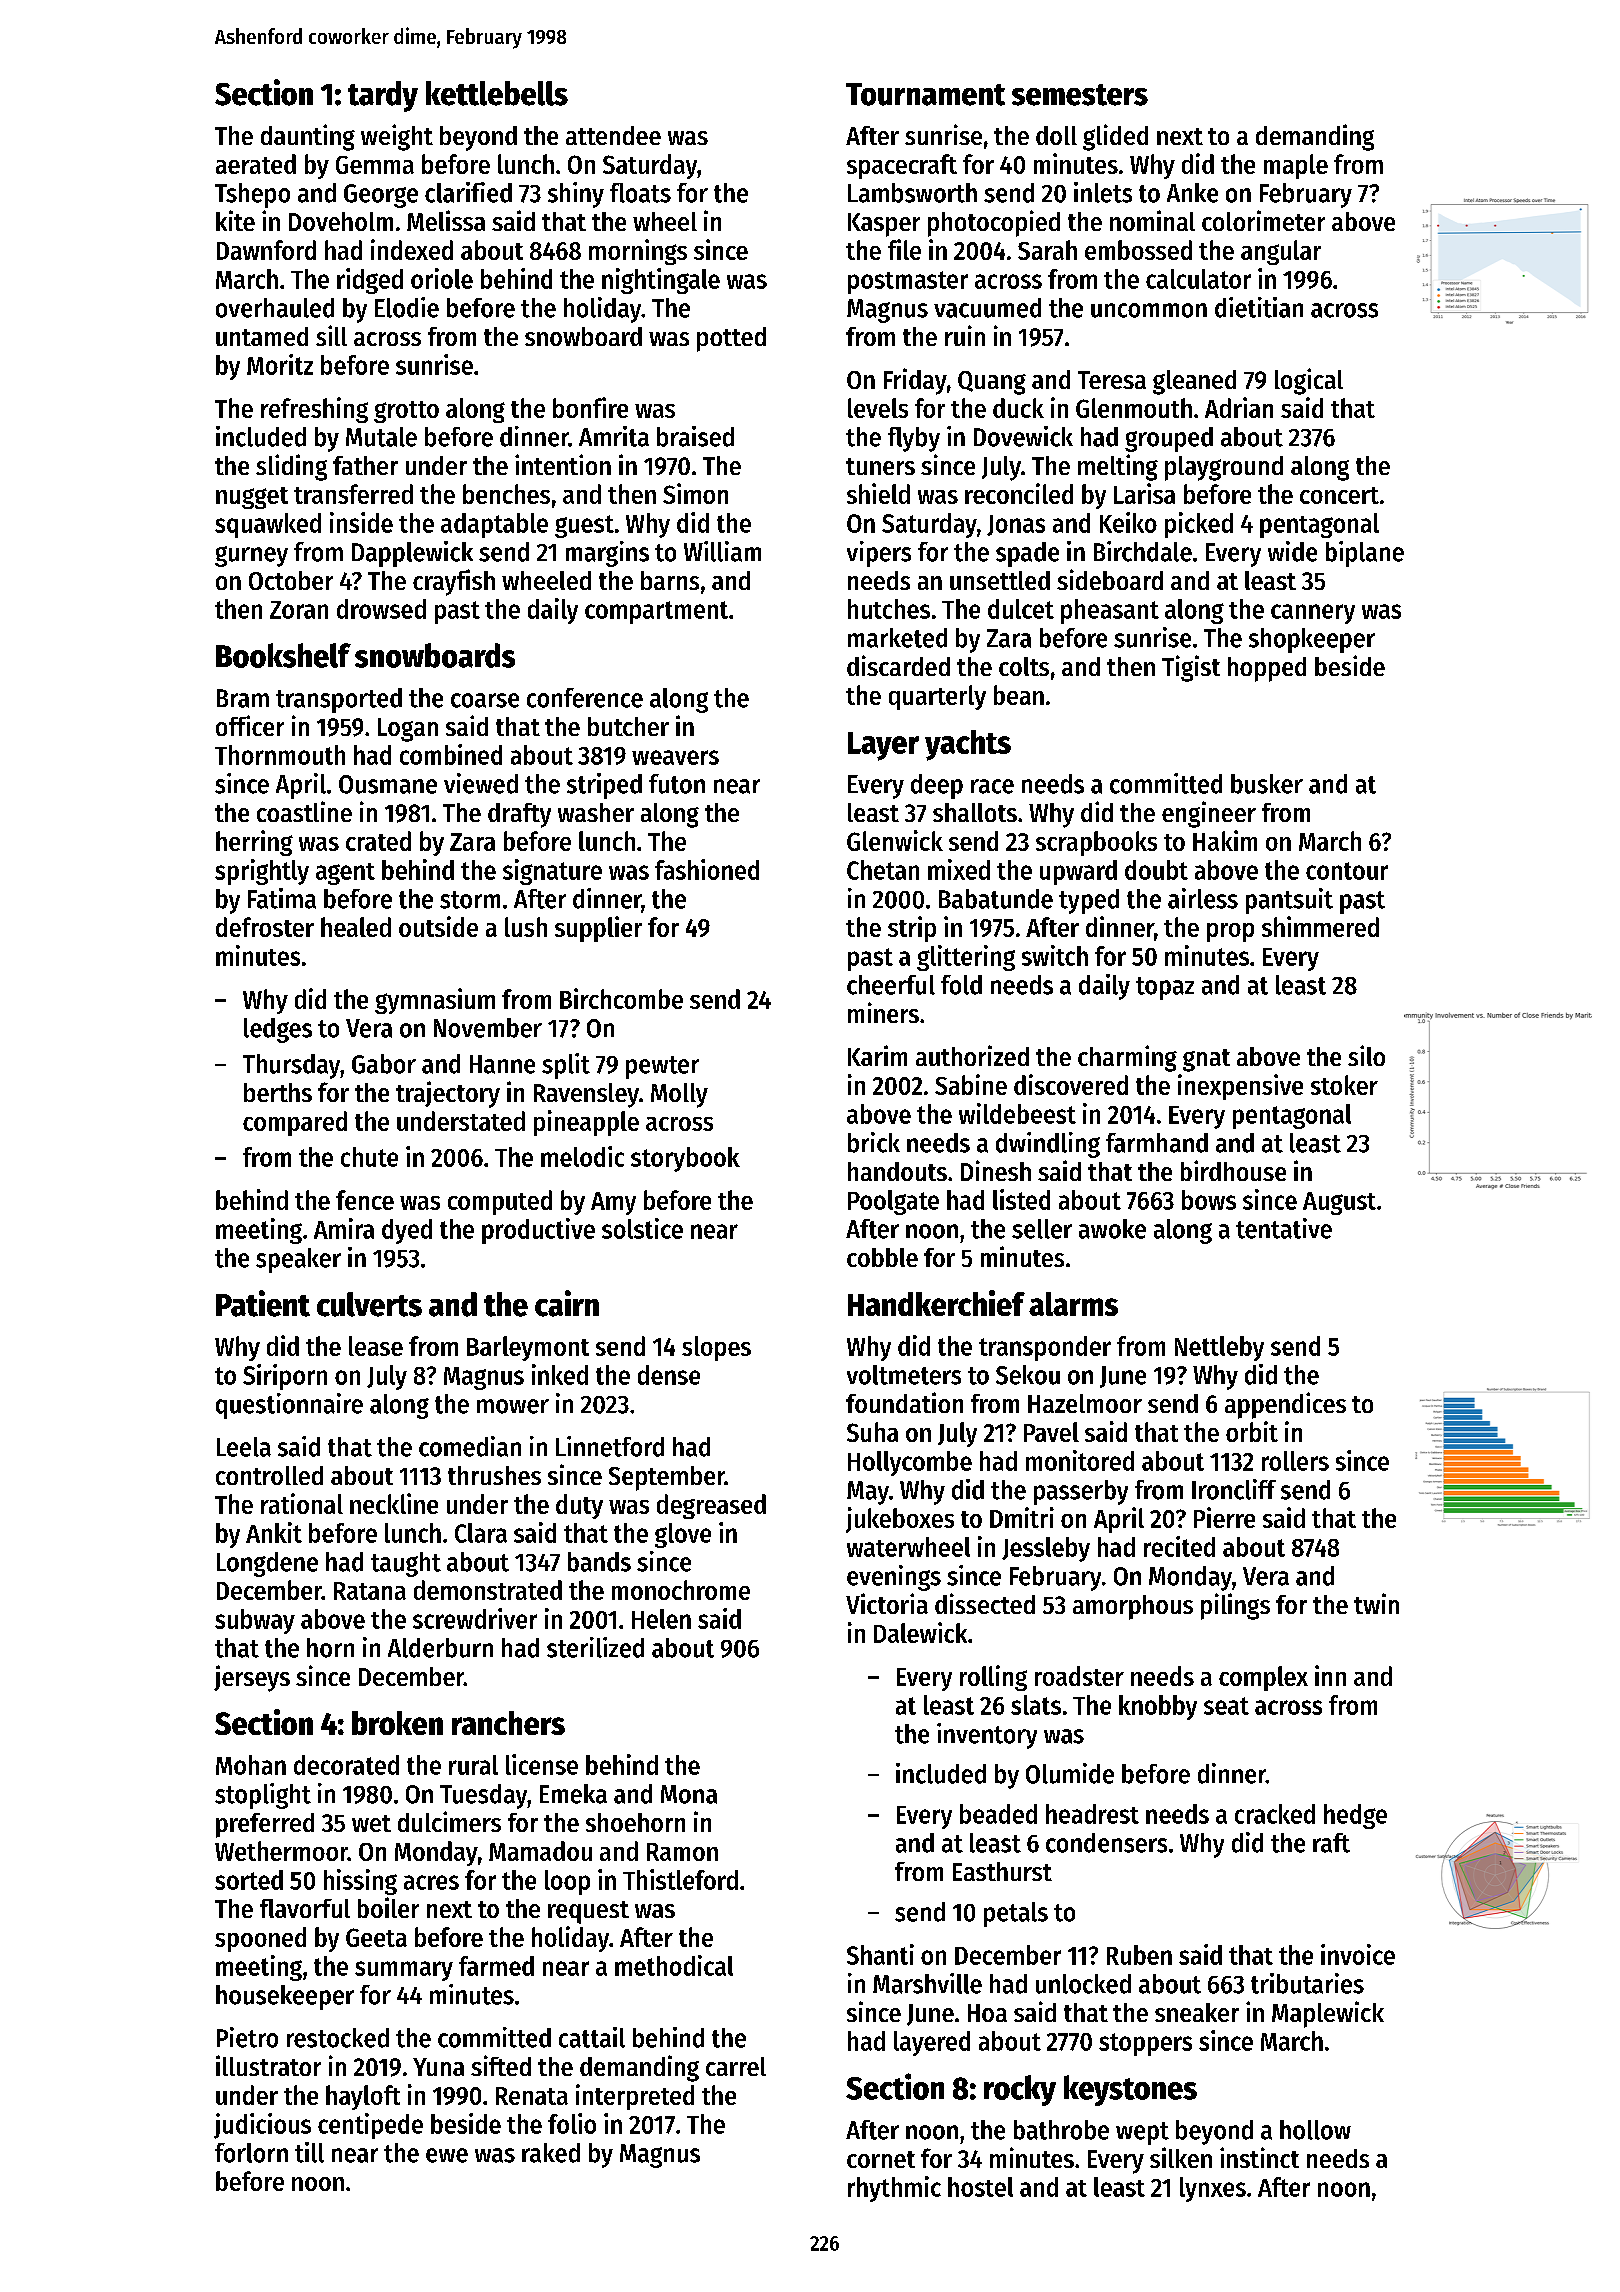 Image resolution: width=1620 pixels, height=2292 pixels. I want to click on semesters, so click(1080, 95).
